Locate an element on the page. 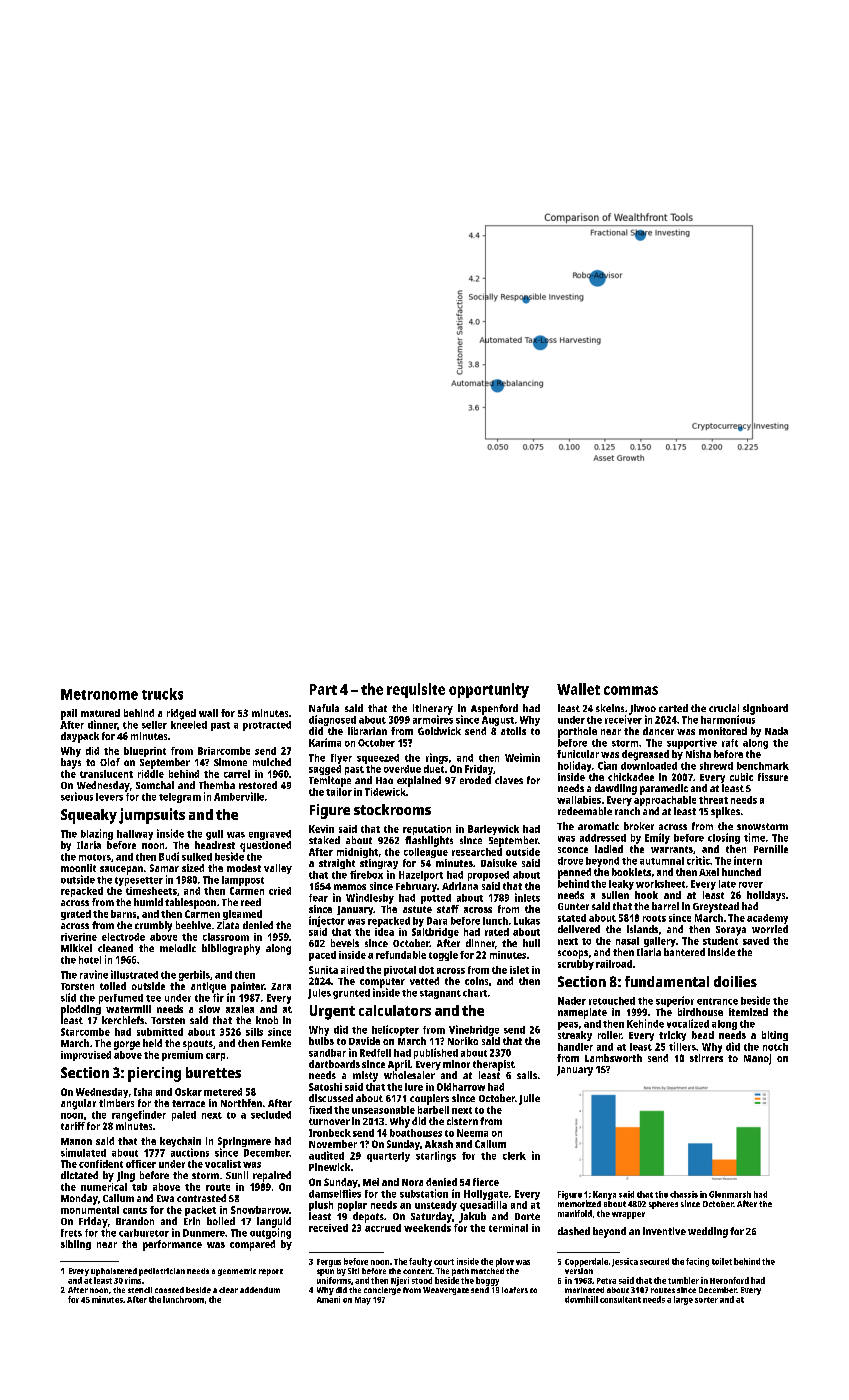 The height and width of the page is (1400, 849). injector is located at coordinates (327, 921).
